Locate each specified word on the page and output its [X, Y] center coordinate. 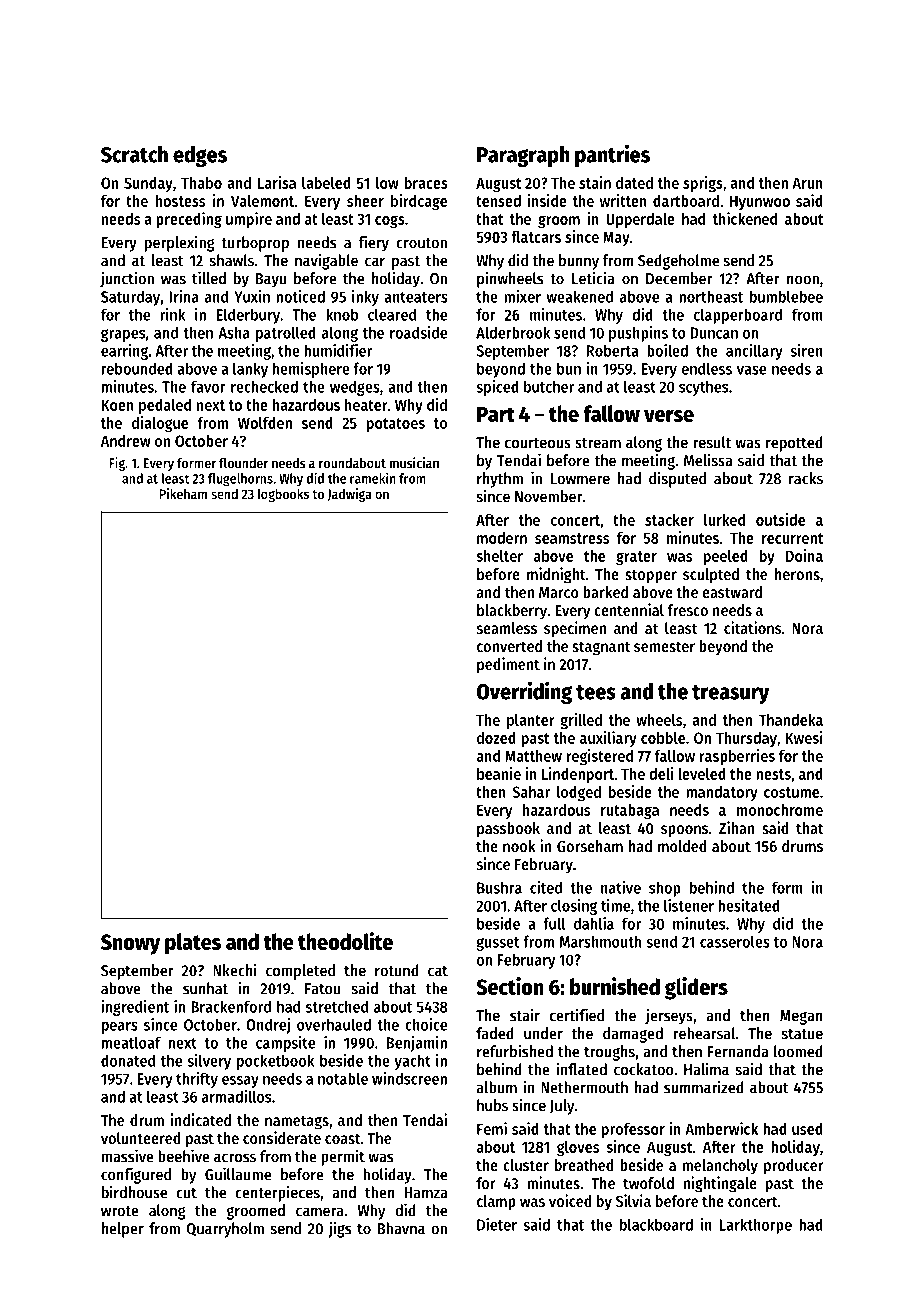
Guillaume [238, 1174]
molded [682, 846]
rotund [397, 970]
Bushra [499, 887]
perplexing [180, 243]
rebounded [137, 368]
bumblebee [786, 296]
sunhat [205, 988]
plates [193, 944]
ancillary [754, 352]
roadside [418, 332]
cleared [392, 314]
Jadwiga [349, 495]
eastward [732, 592]
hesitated [749, 905]
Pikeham [183, 493]
